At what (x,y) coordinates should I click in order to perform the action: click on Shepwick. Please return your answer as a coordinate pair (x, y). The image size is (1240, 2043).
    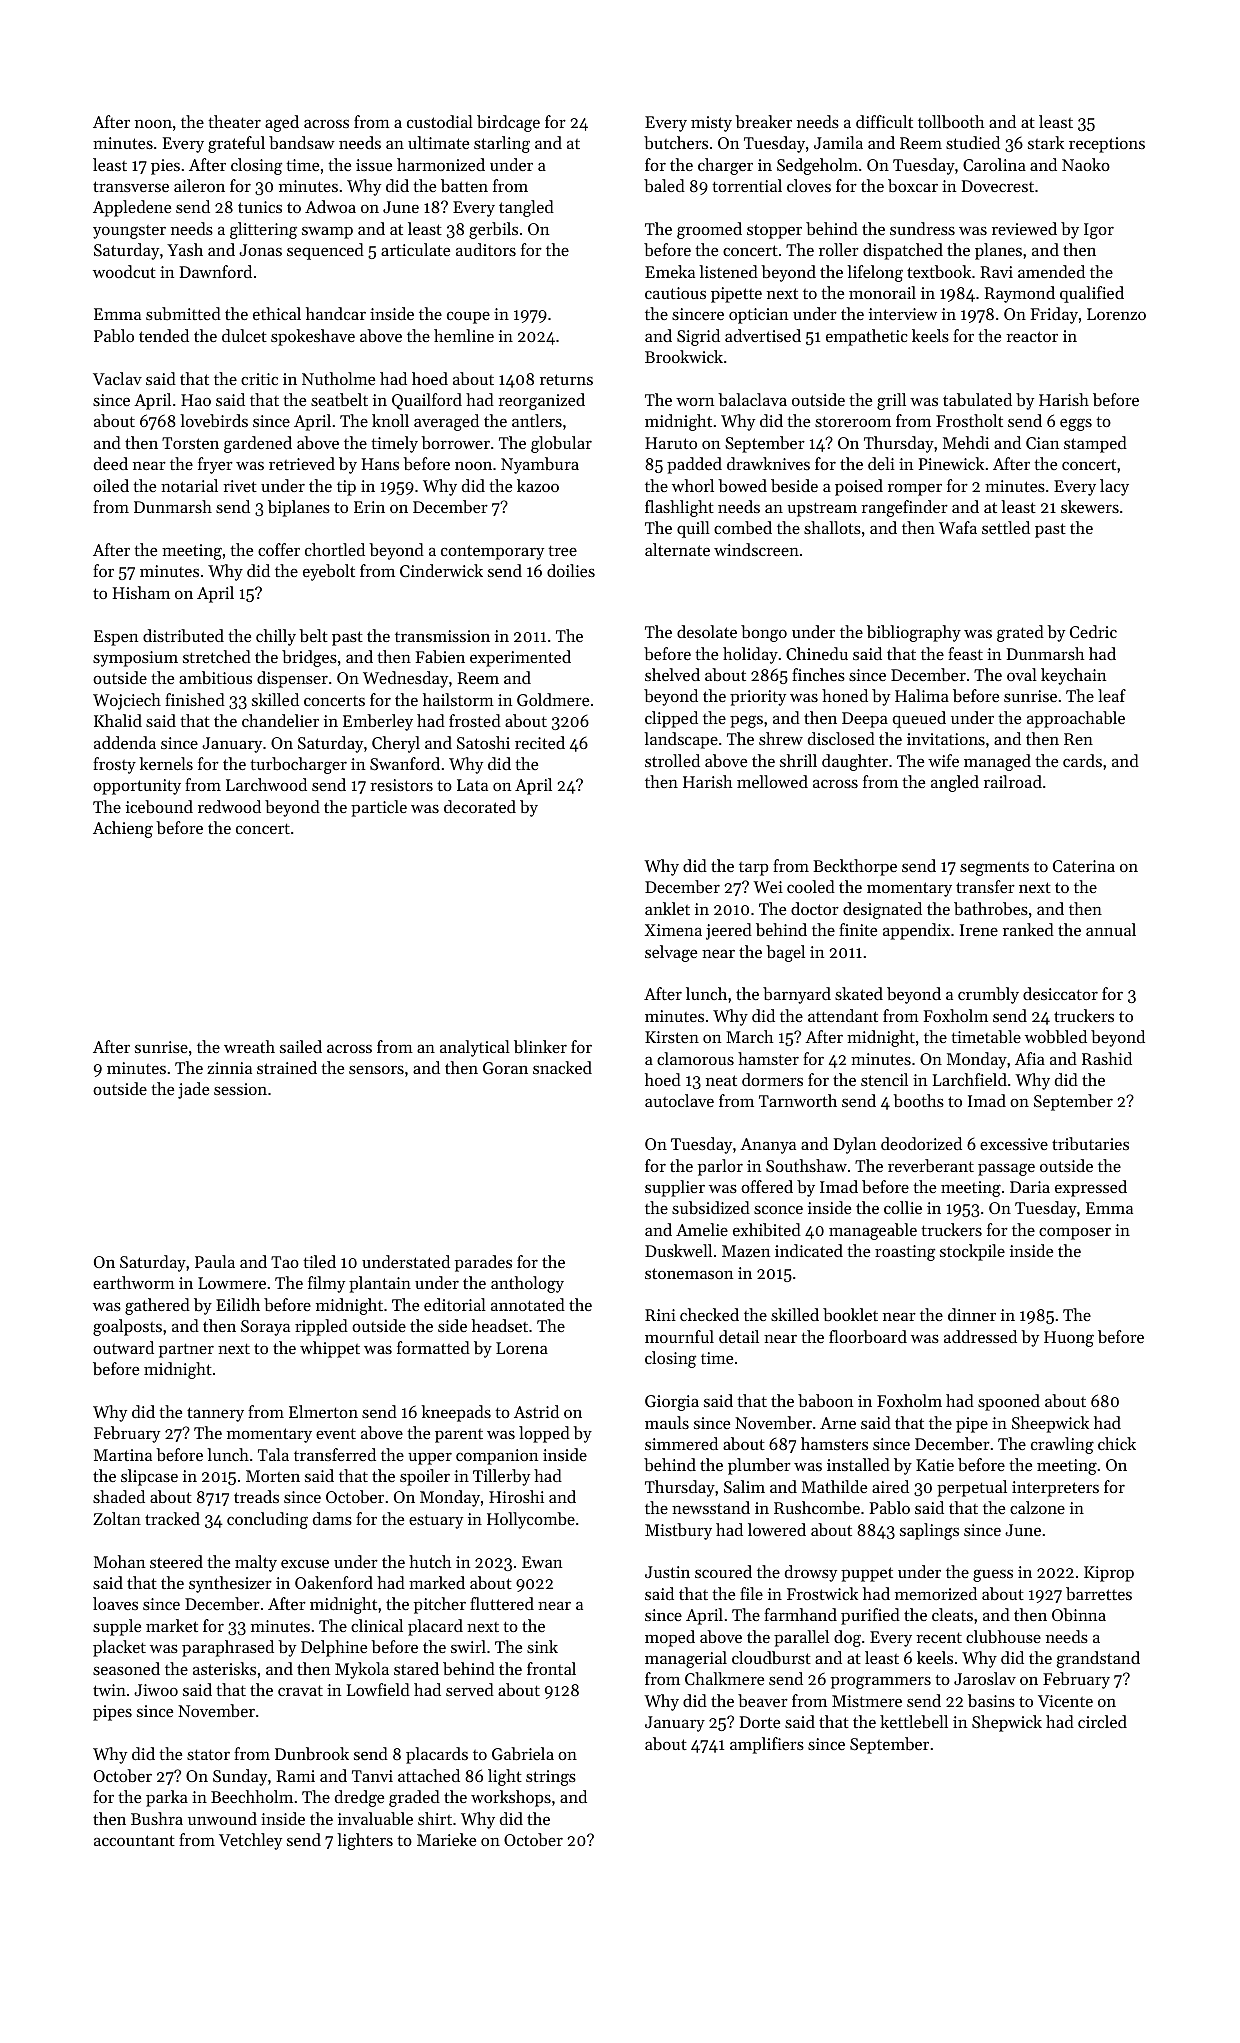
    Looking at the image, I should click on (1007, 1723).
